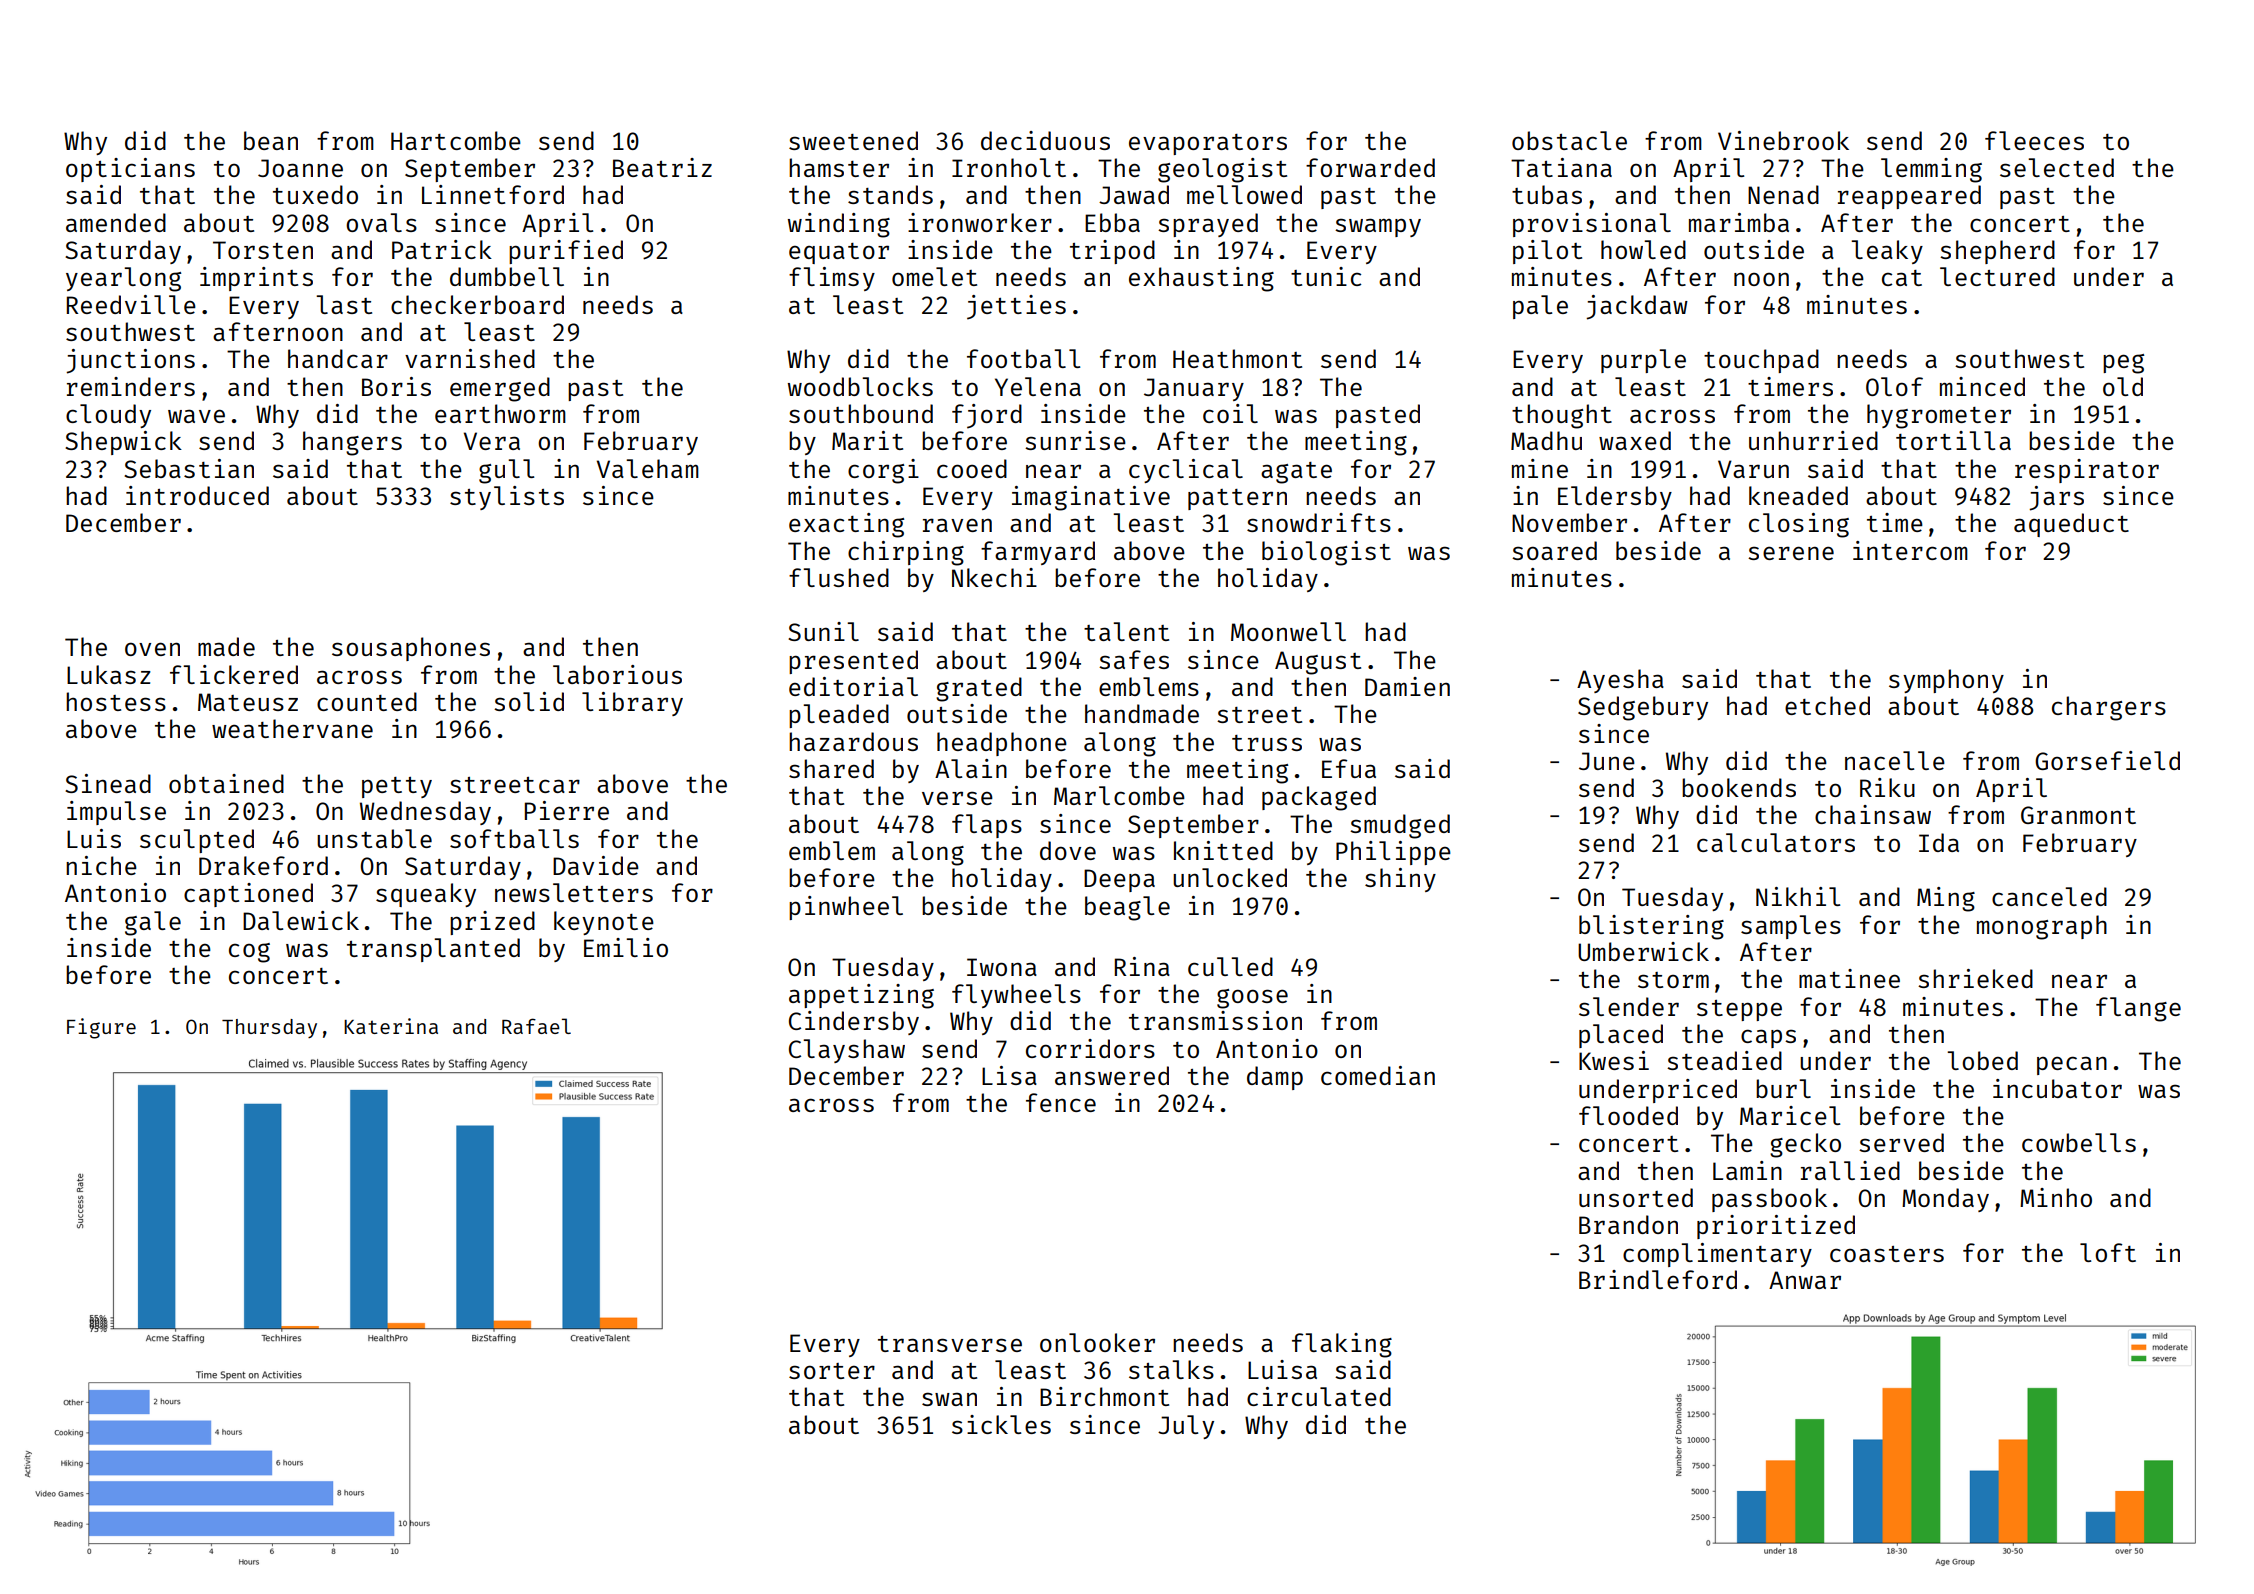 The height and width of the screenshot is (1594, 2254). Describe the element at coordinates (1982, 1060) in the screenshot. I see `lobed` at that location.
